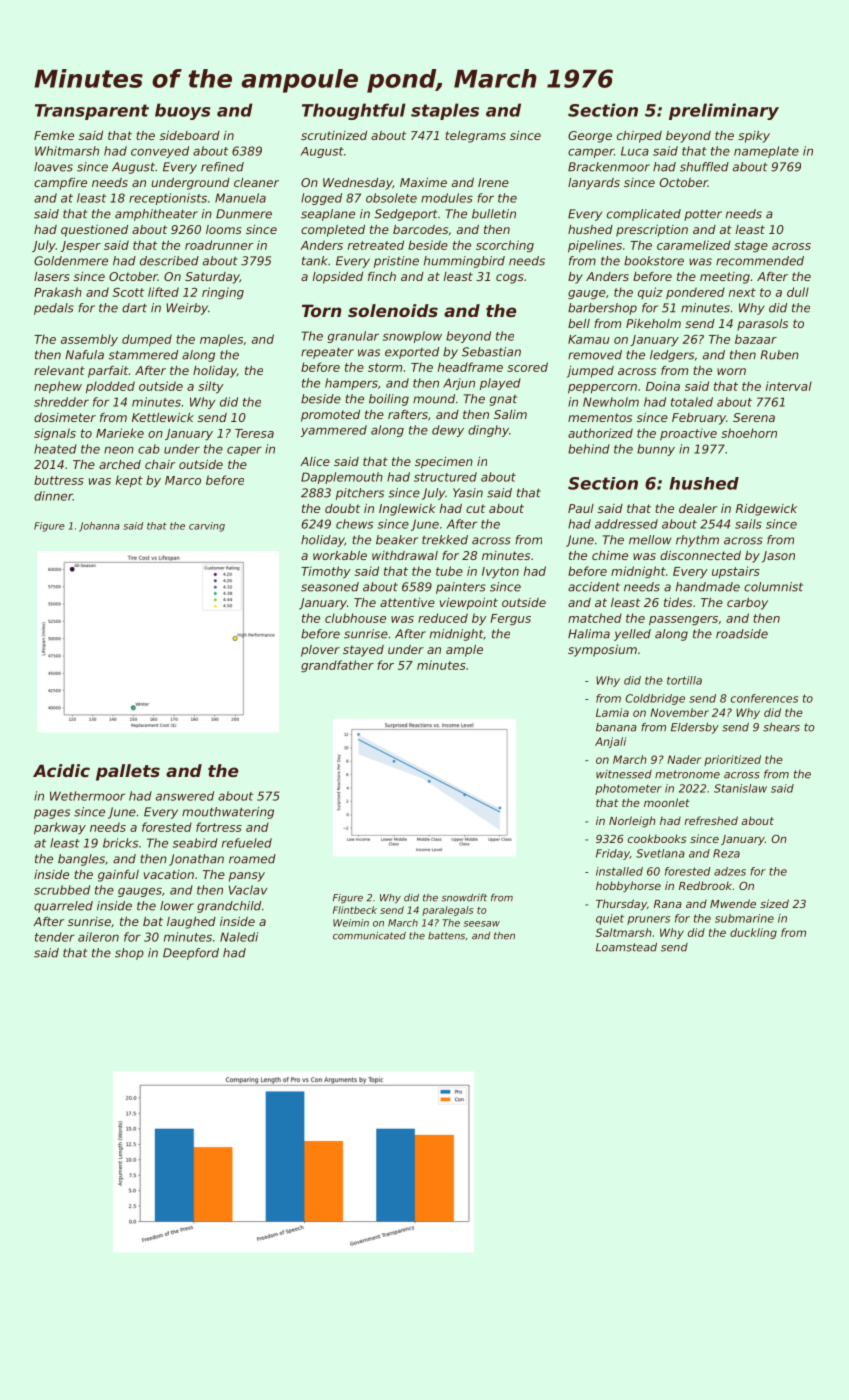 The width and height of the document is (849, 1400). What do you see at coordinates (464, 262) in the document?
I see `hummingbird` at bounding box center [464, 262].
